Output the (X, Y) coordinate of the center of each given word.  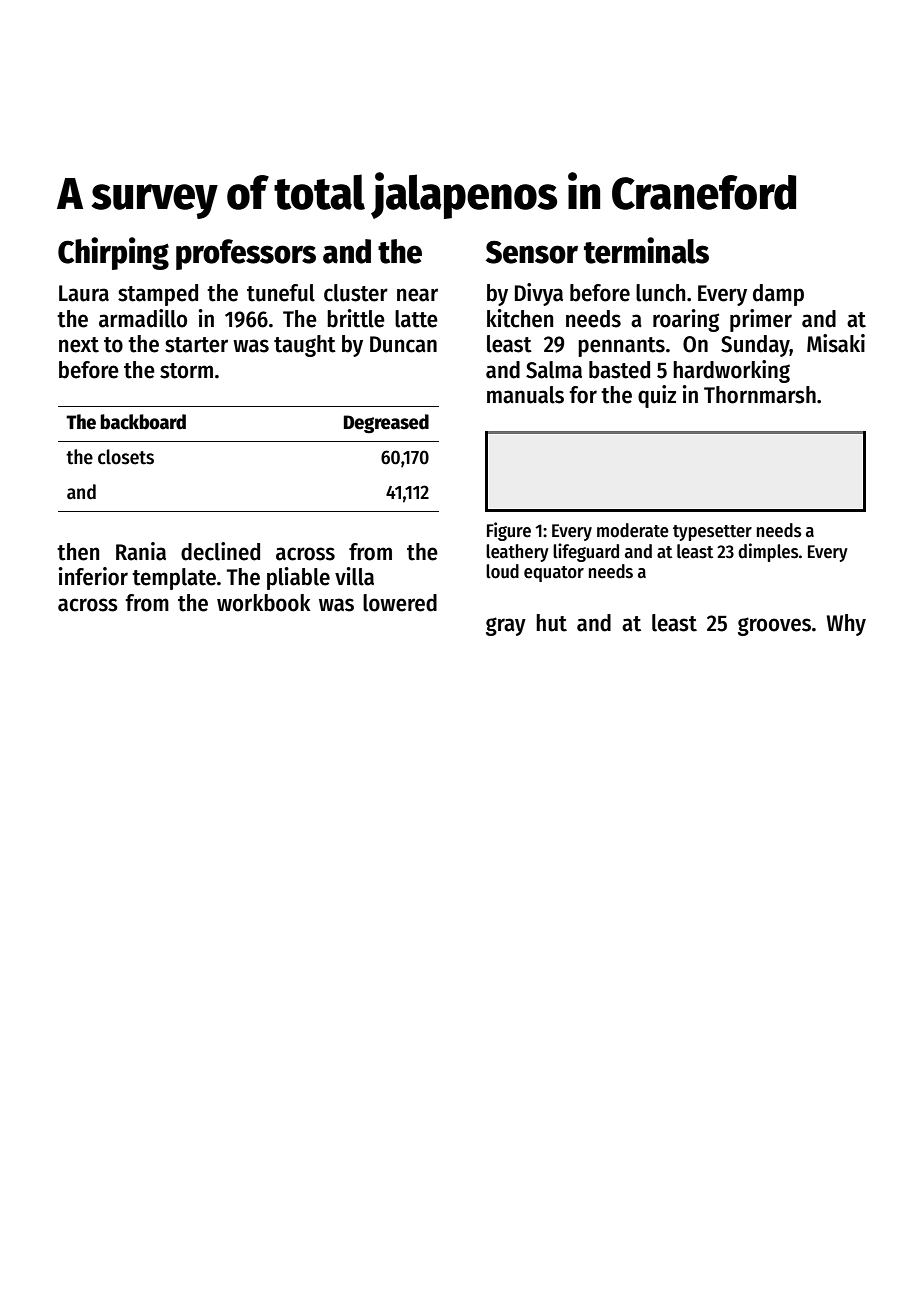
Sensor (532, 252)
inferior (93, 576)
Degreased (386, 424)
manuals (525, 395)
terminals (646, 250)
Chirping (113, 253)
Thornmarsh (760, 395)
